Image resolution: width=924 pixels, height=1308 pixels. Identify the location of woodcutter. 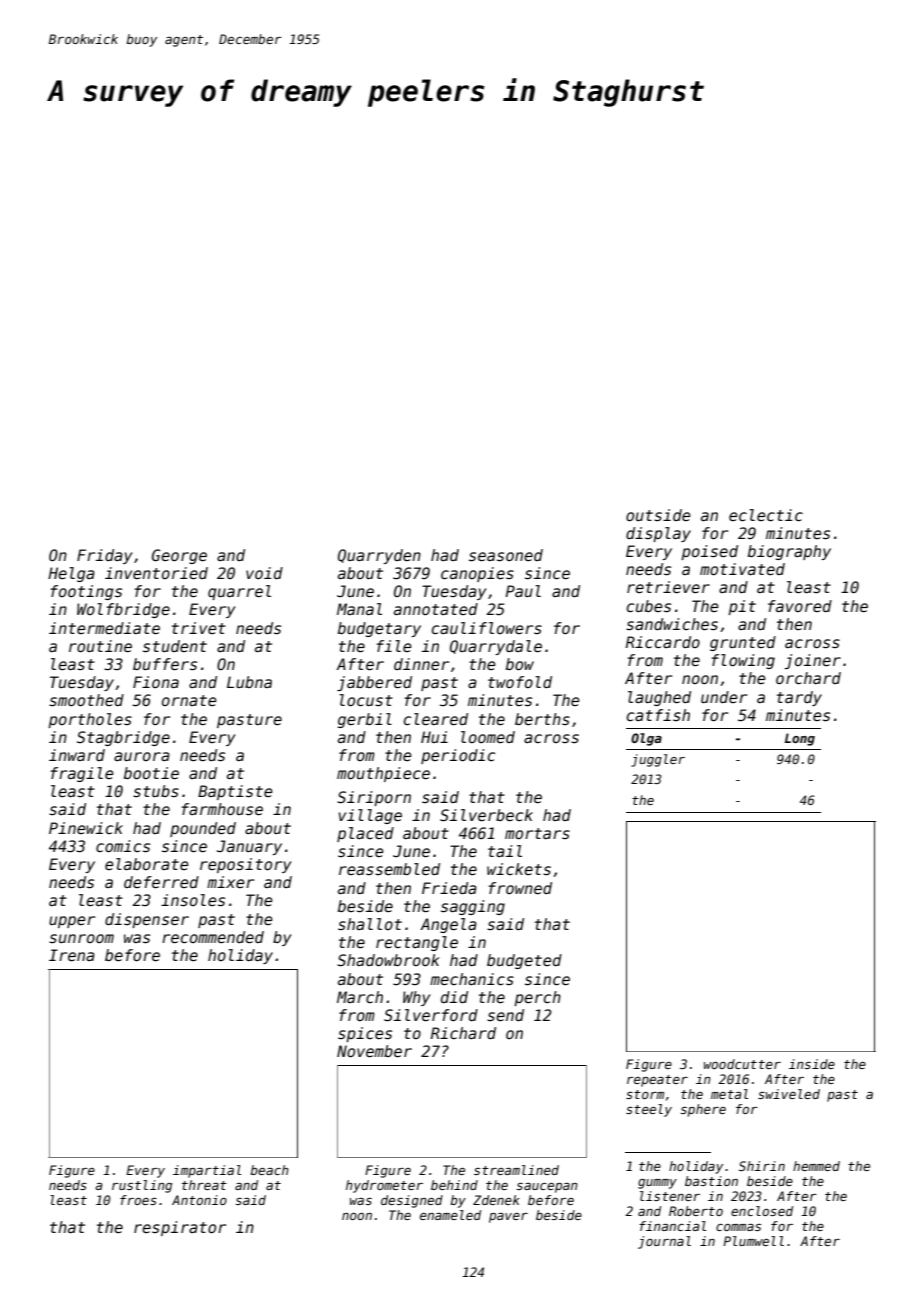
(742, 1064).
